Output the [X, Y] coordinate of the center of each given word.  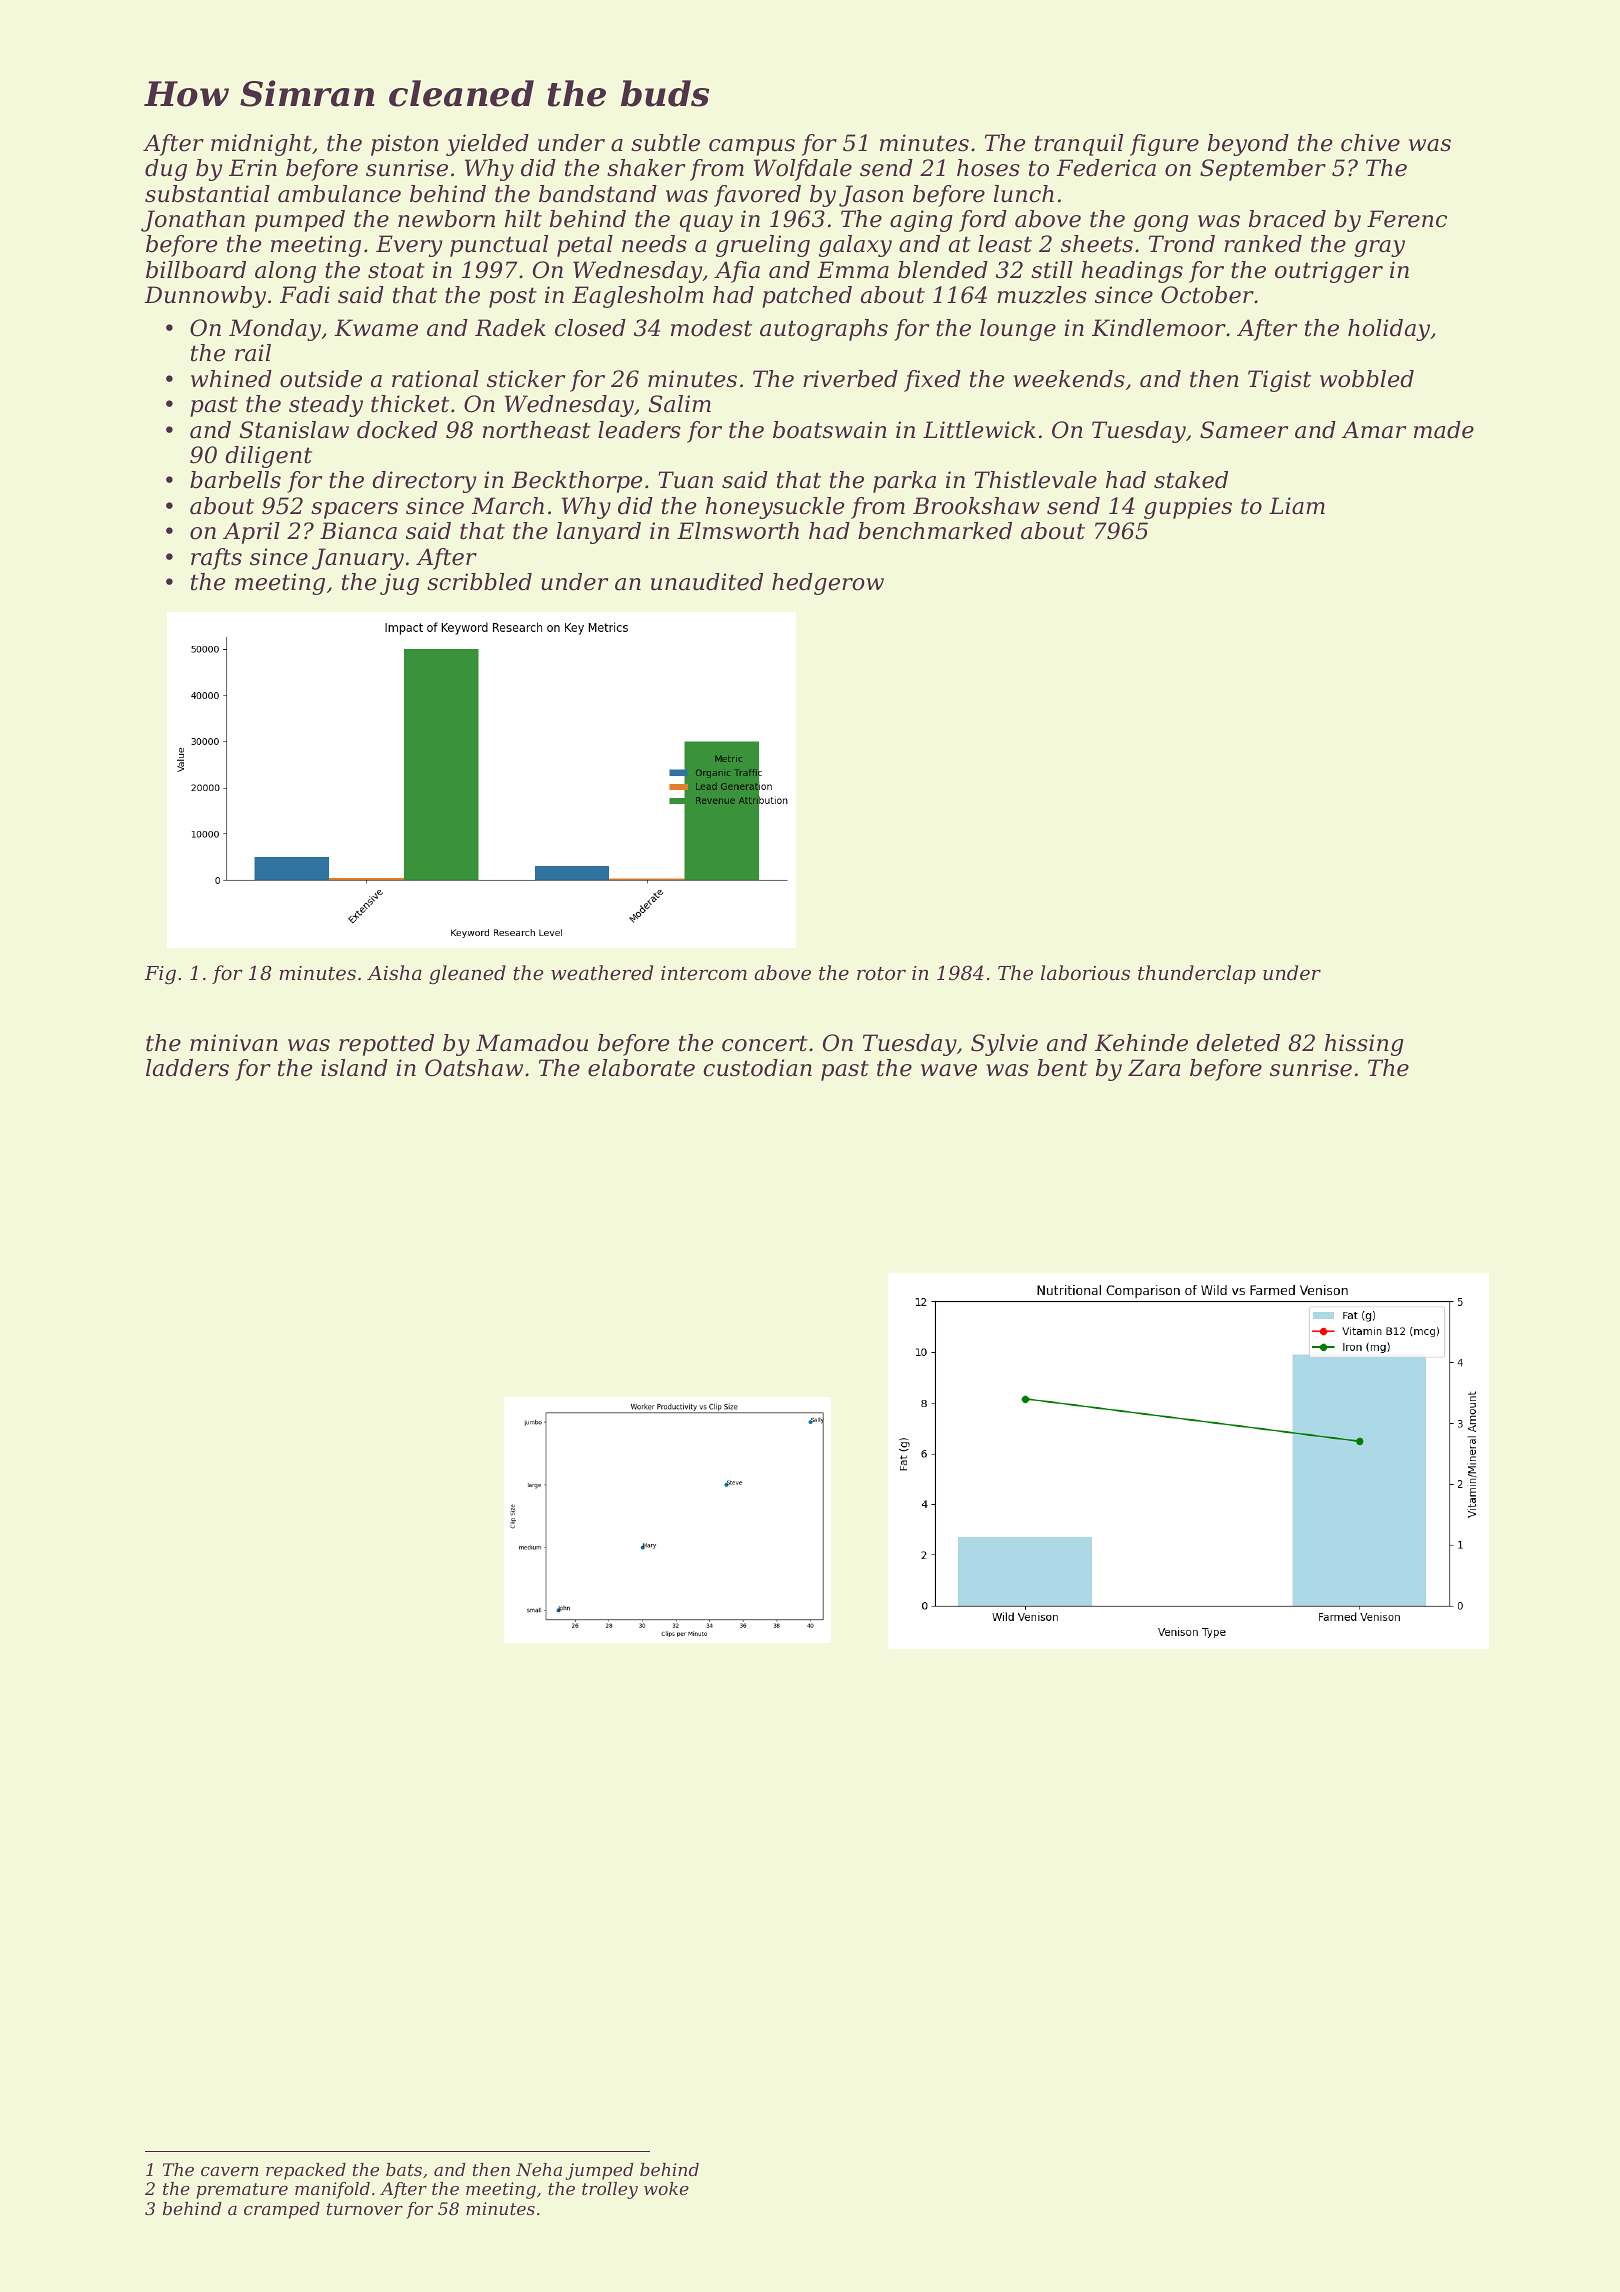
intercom [704, 973]
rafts [216, 559]
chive [1370, 143]
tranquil [1079, 145]
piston [405, 145]
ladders [187, 1068]
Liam [1297, 506]
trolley [610, 2190]
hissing [1364, 1045]
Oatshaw [474, 1068]
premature [242, 2191]
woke [666, 2188]
